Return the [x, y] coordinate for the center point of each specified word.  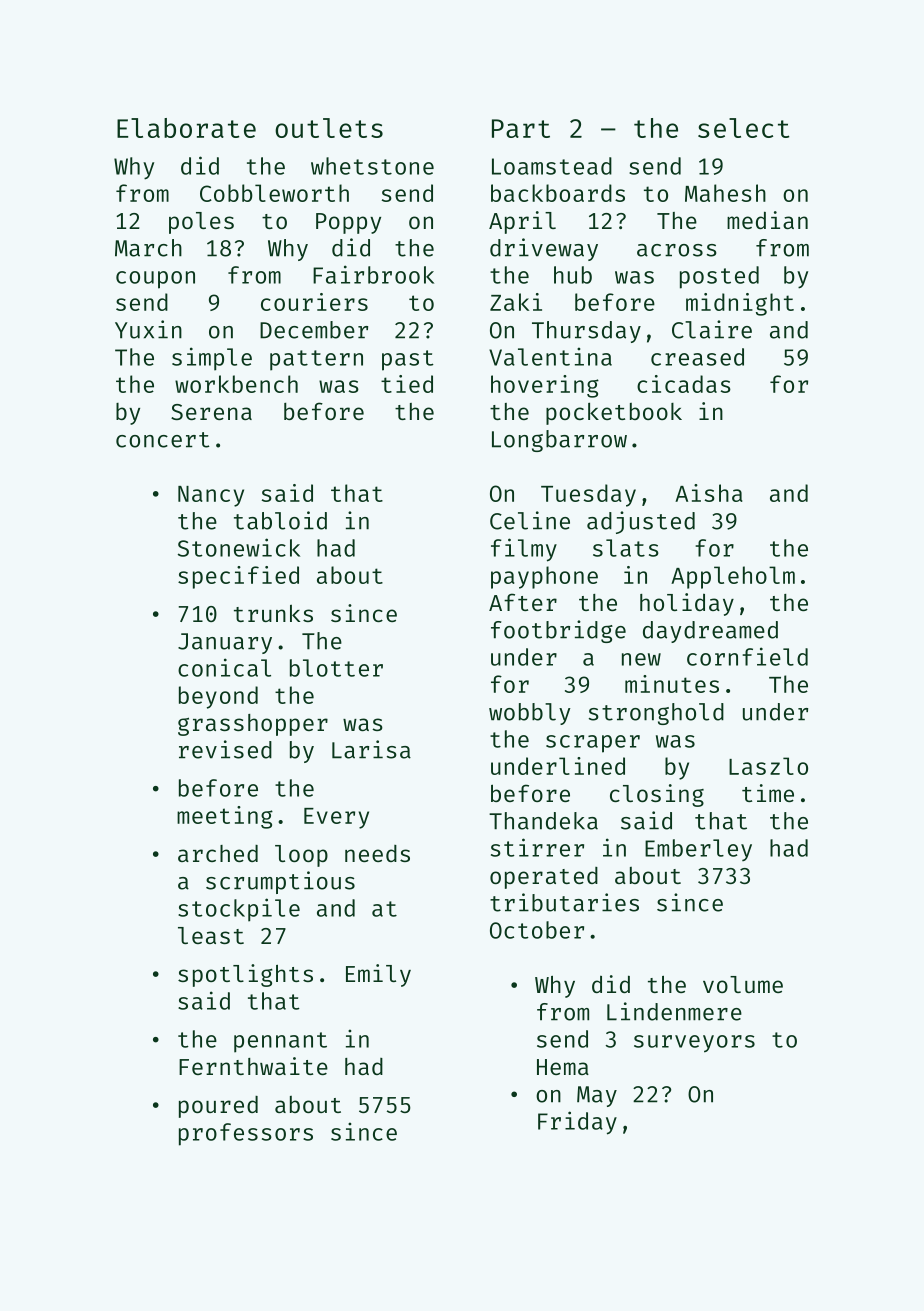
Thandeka [543, 821]
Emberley [698, 850]
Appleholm [733, 577]
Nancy [211, 496]
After [523, 602]
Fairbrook [373, 274]
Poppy [348, 223]
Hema [563, 1067]
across [677, 250]
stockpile [239, 910]
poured [218, 1107]
